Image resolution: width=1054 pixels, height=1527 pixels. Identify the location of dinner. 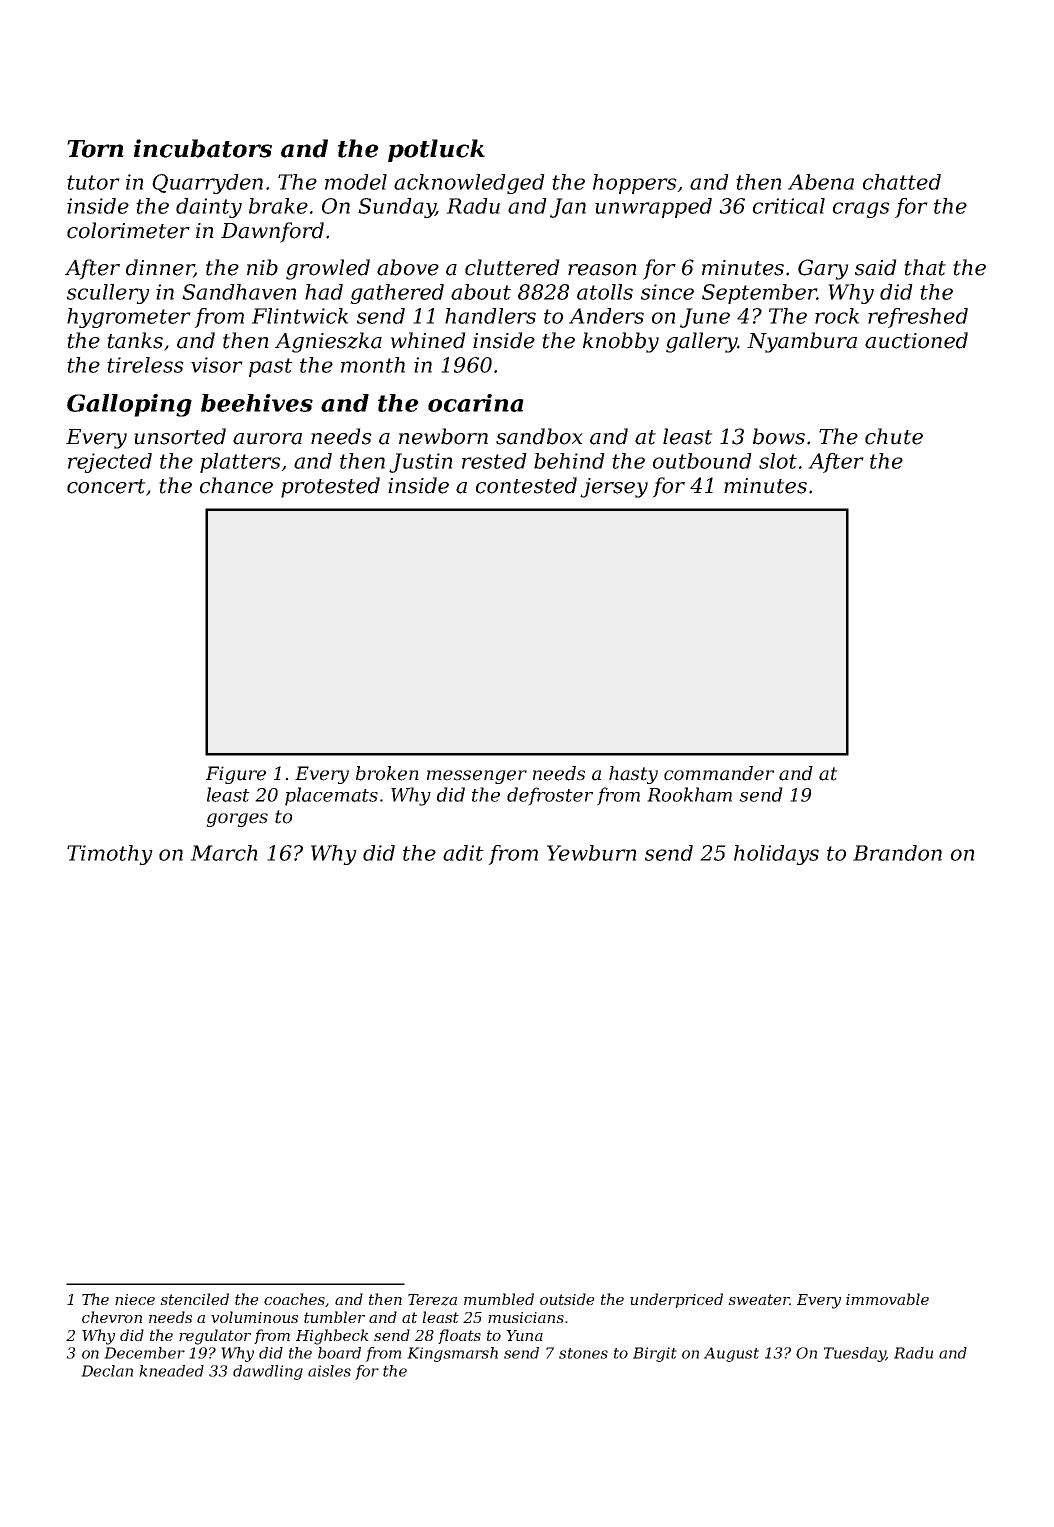
(160, 268).
